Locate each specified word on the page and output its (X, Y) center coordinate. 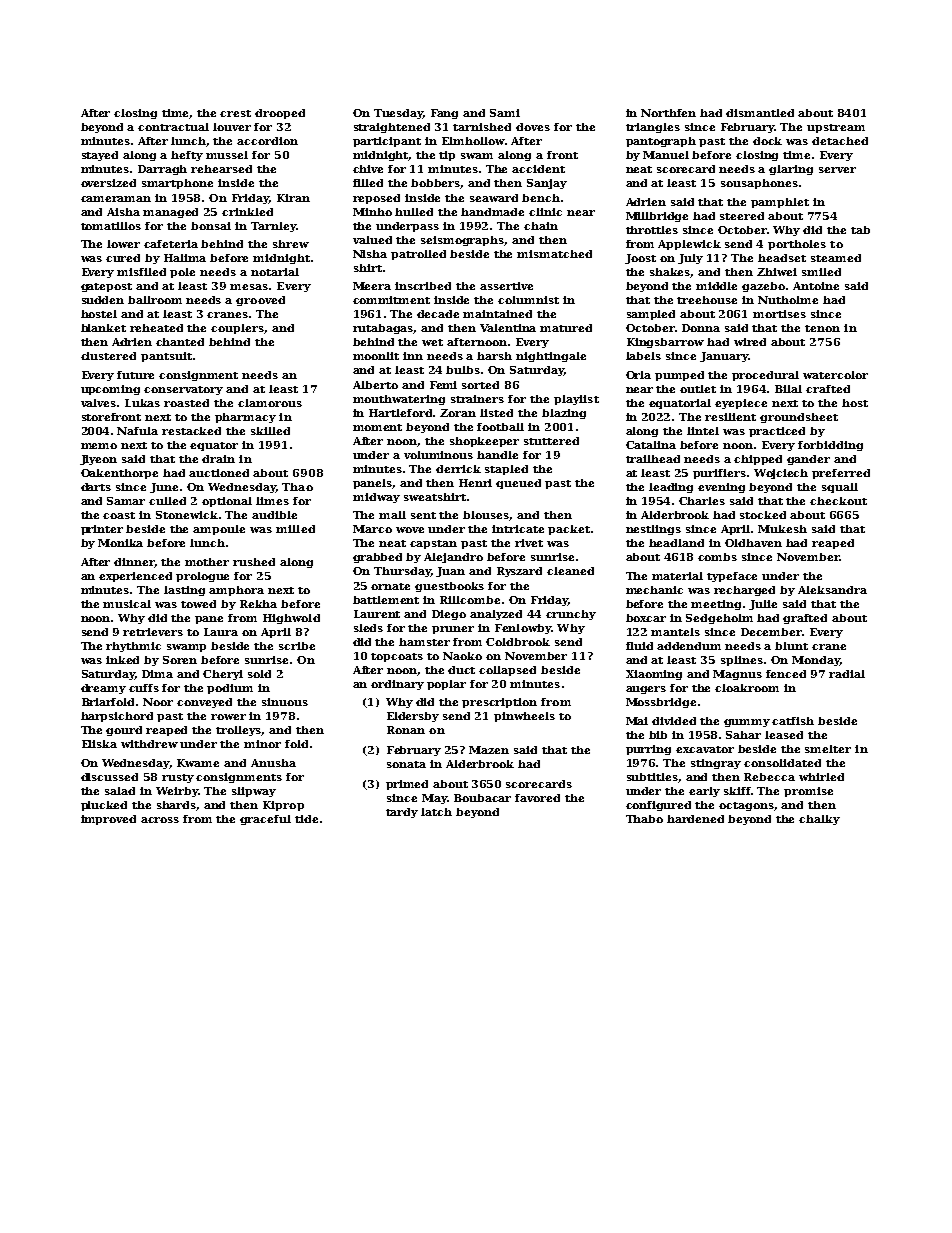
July (690, 259)
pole (182, 273)
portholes (797, 245)
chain (541, 226)
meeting (716, 605)
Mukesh (782, 529)
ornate (390, 586)
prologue (202, 577)
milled (295, 529)
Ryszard (519, 572)
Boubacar (482, 798)
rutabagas (383, 329)
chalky (819, 820)
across (160, 820)
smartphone (177, 184)
